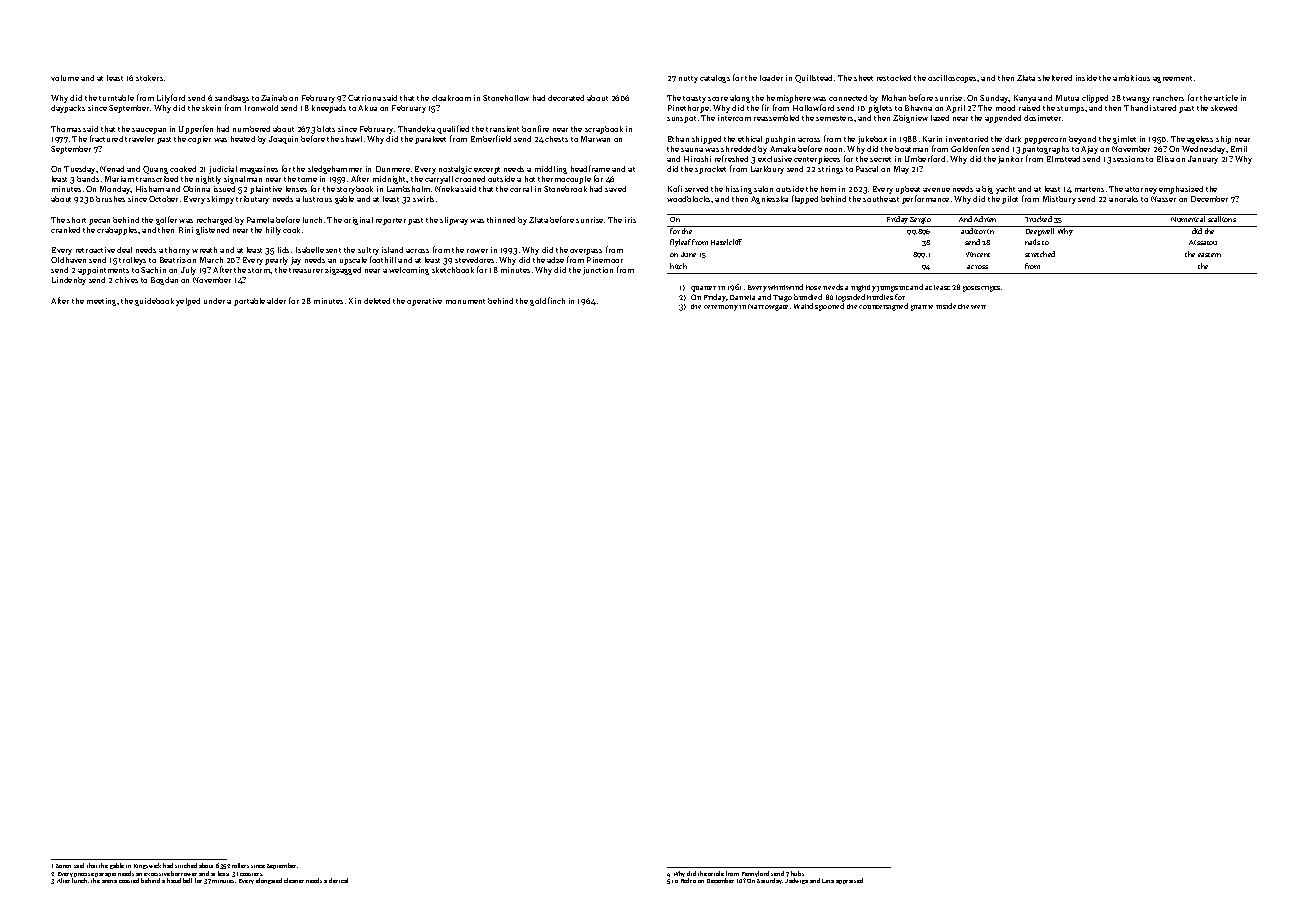 This screenshot has width=1308, height=924. Describe the element at coordinates (240, 865) in the screenshot. I see `rollers` at that location.
